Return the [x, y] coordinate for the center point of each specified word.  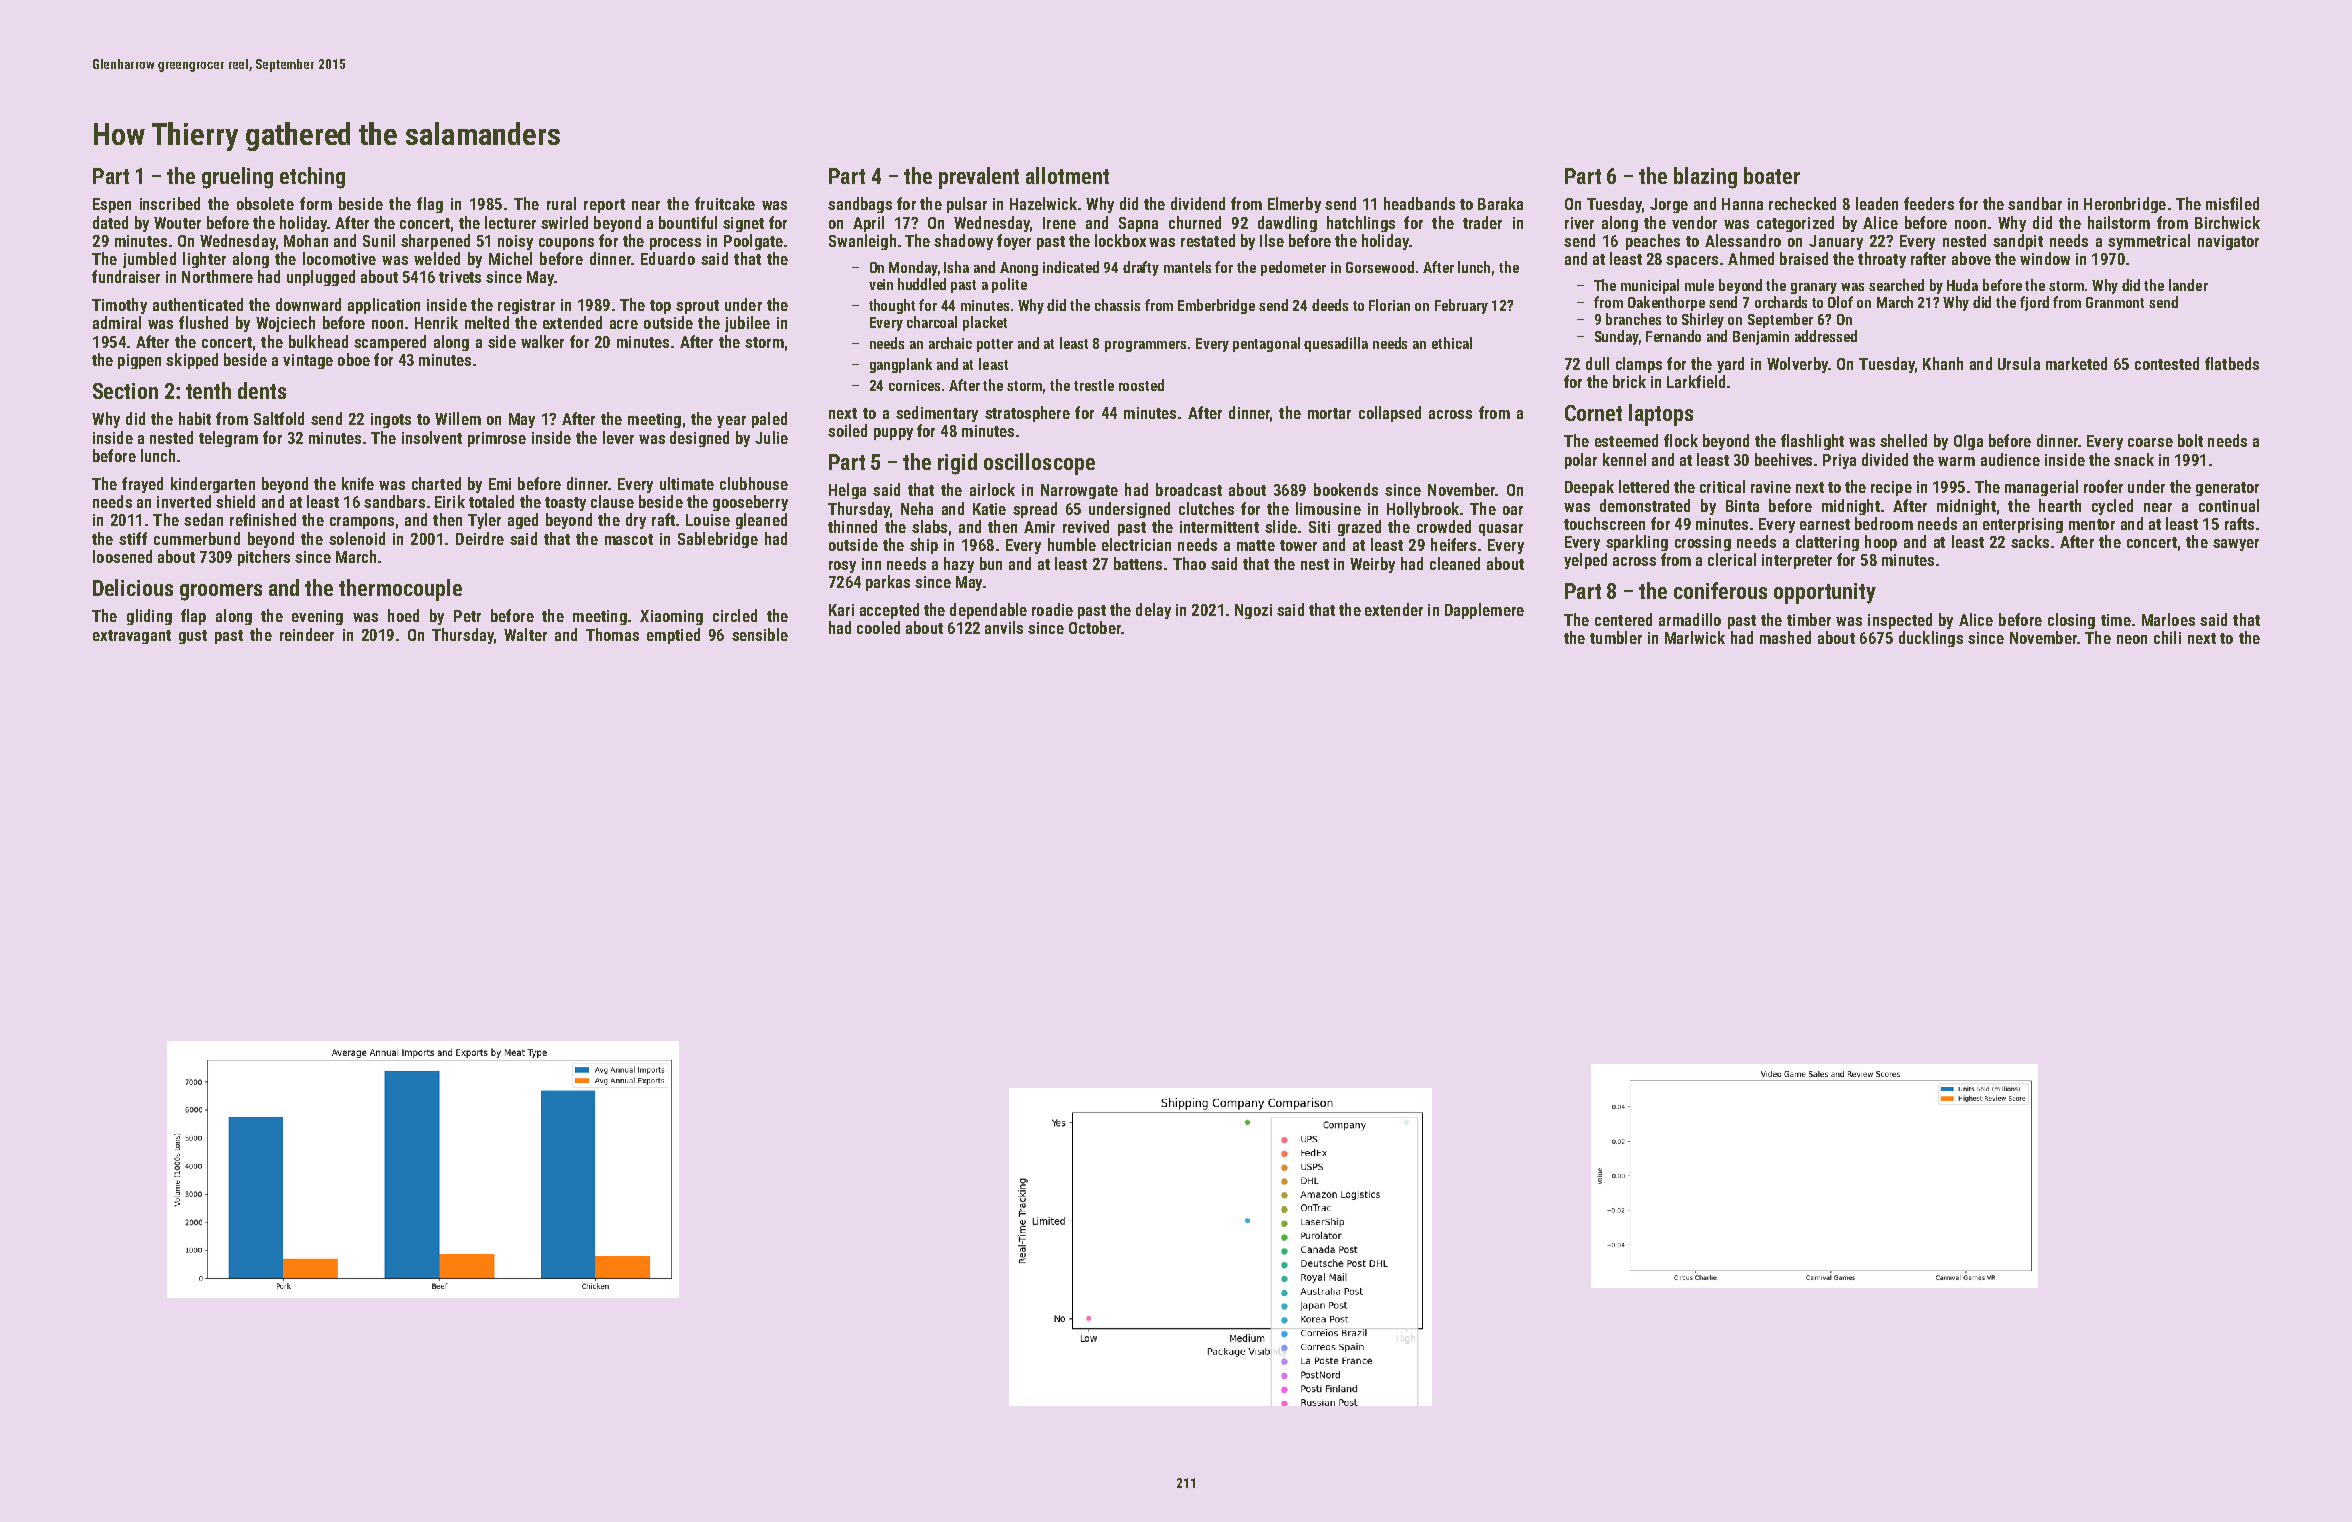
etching [312, 178]
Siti [1319, 527]
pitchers [264, 558]
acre [624, 324]
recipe [1891, 488]
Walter [525, 634]
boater [1772, 175]
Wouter [177, 223]
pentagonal [1266, 344]
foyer [1014, 242]
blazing [1705, 178]
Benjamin [1761, 338]
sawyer [2236, 545]
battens [1138, 563]
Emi [500, 484]
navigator [2228, 242]
